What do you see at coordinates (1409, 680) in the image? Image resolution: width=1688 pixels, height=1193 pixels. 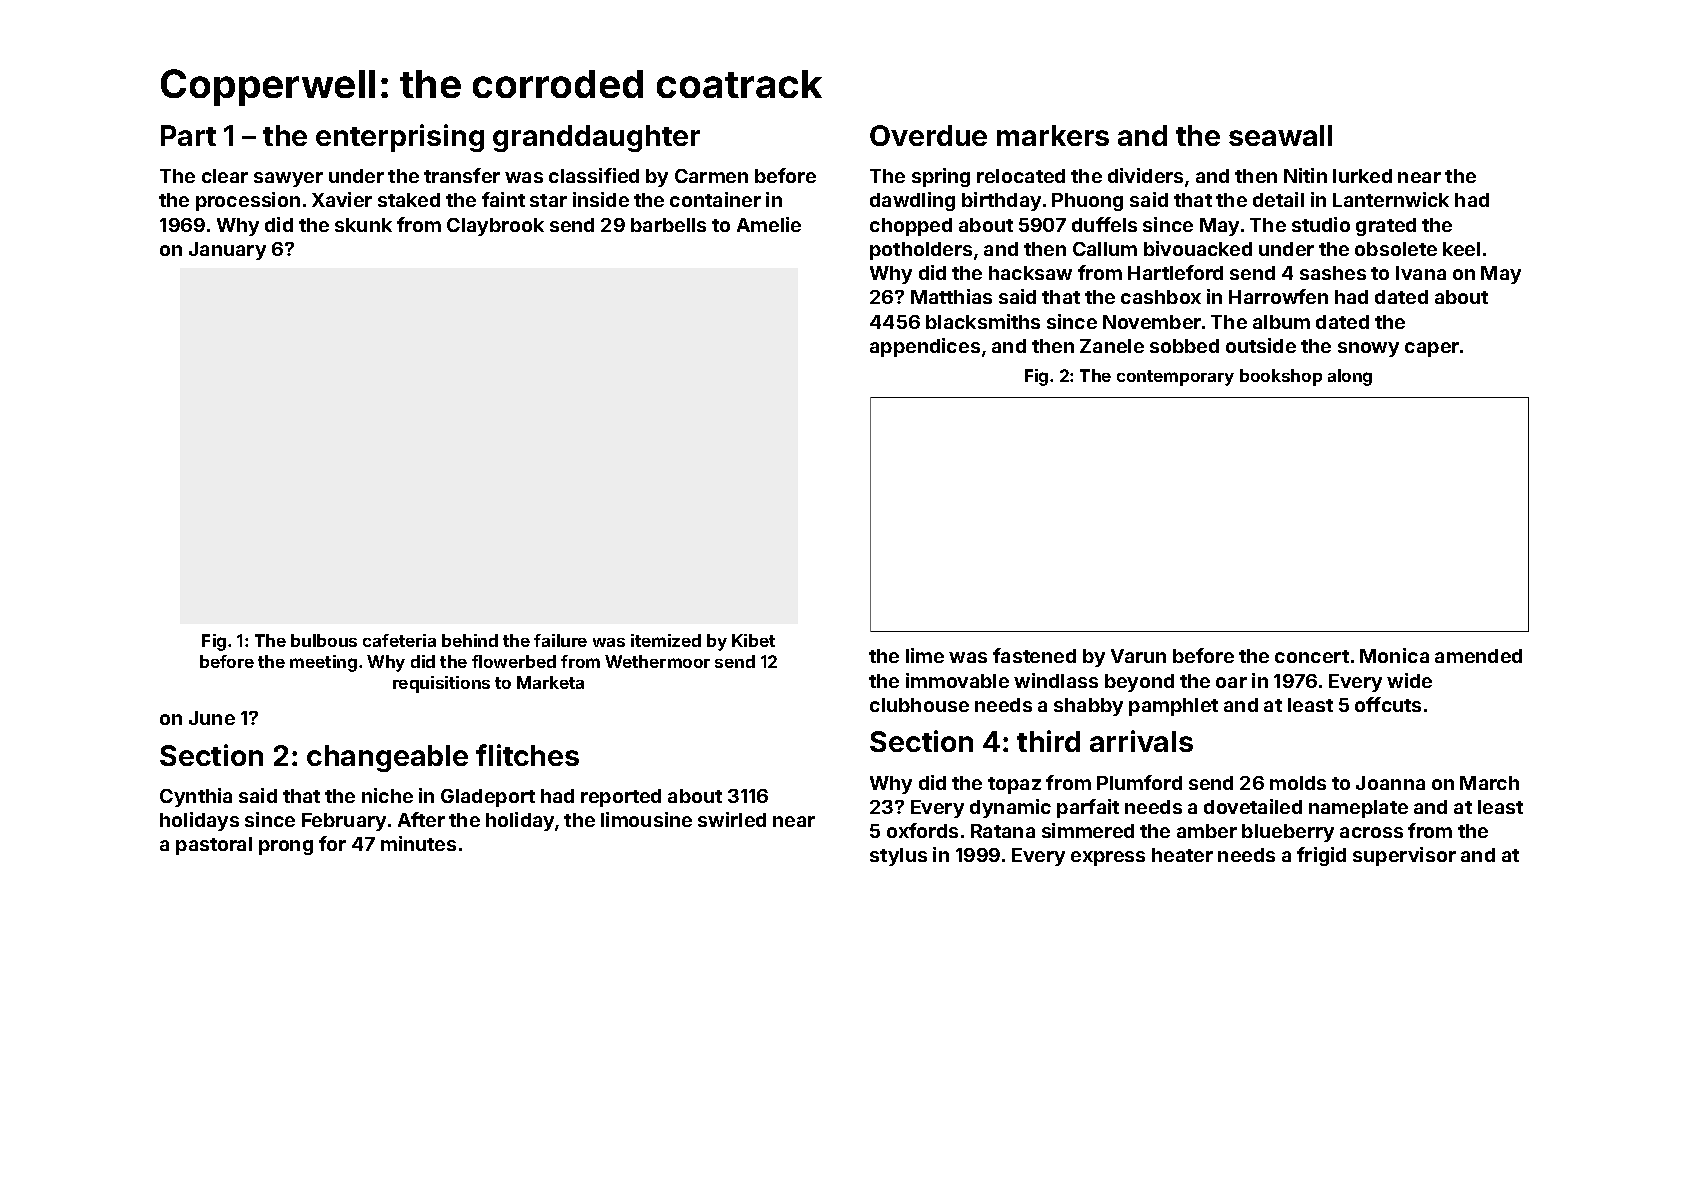 I see `wide` at bounding box center [1409, 680].
